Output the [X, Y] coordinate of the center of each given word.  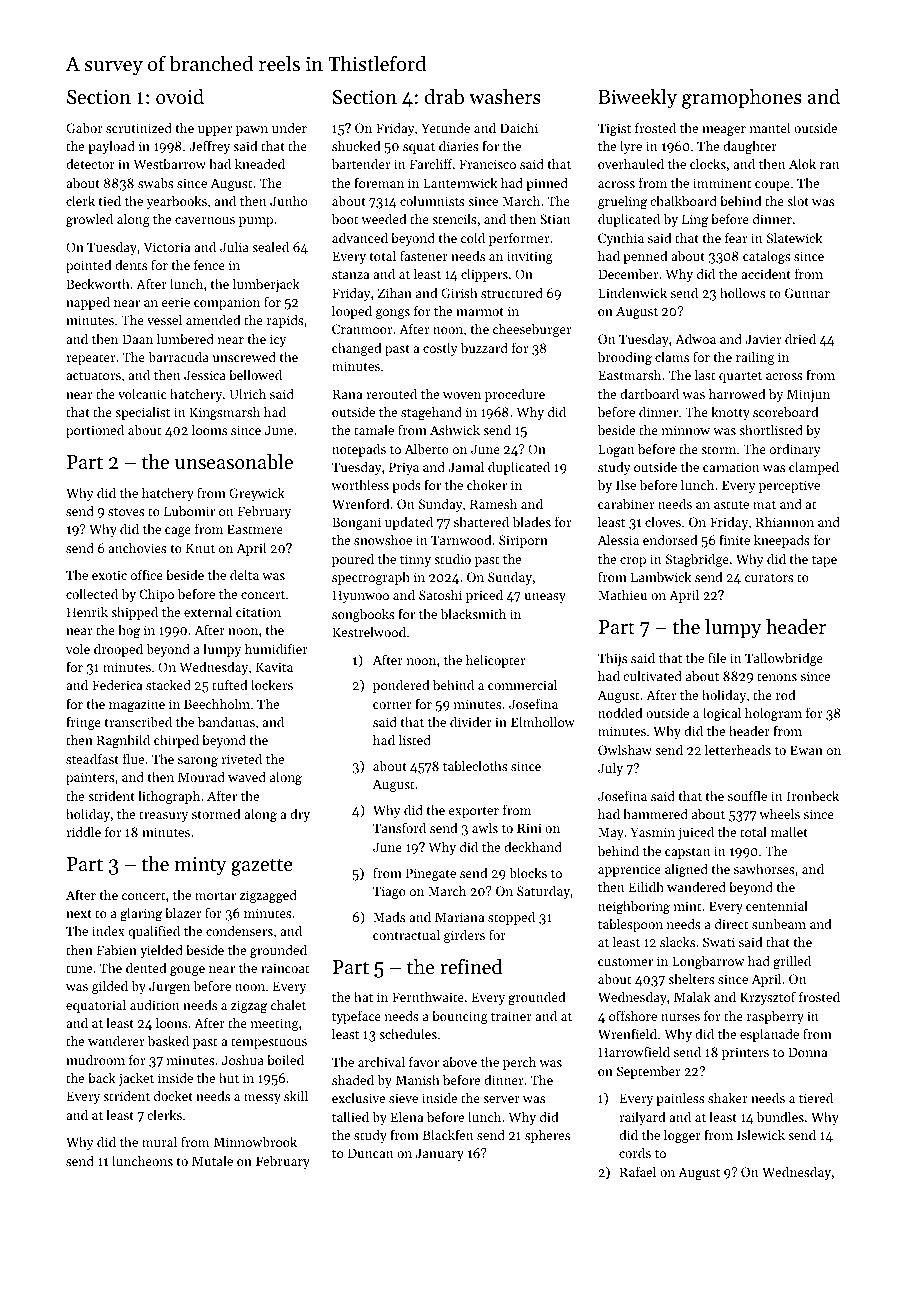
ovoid [180, 96]
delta [244, 574]
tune [79, 969]
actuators [93, 376]
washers [505, 97]
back [102, 1078]
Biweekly [637, 99]
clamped [814, 468]
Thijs [612, 659]
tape [824, 561]
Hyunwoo [360, 596]
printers [745, 1053]
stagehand [431, 413]
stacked [168, 685]
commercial [522, 684]
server [501, 1099]
